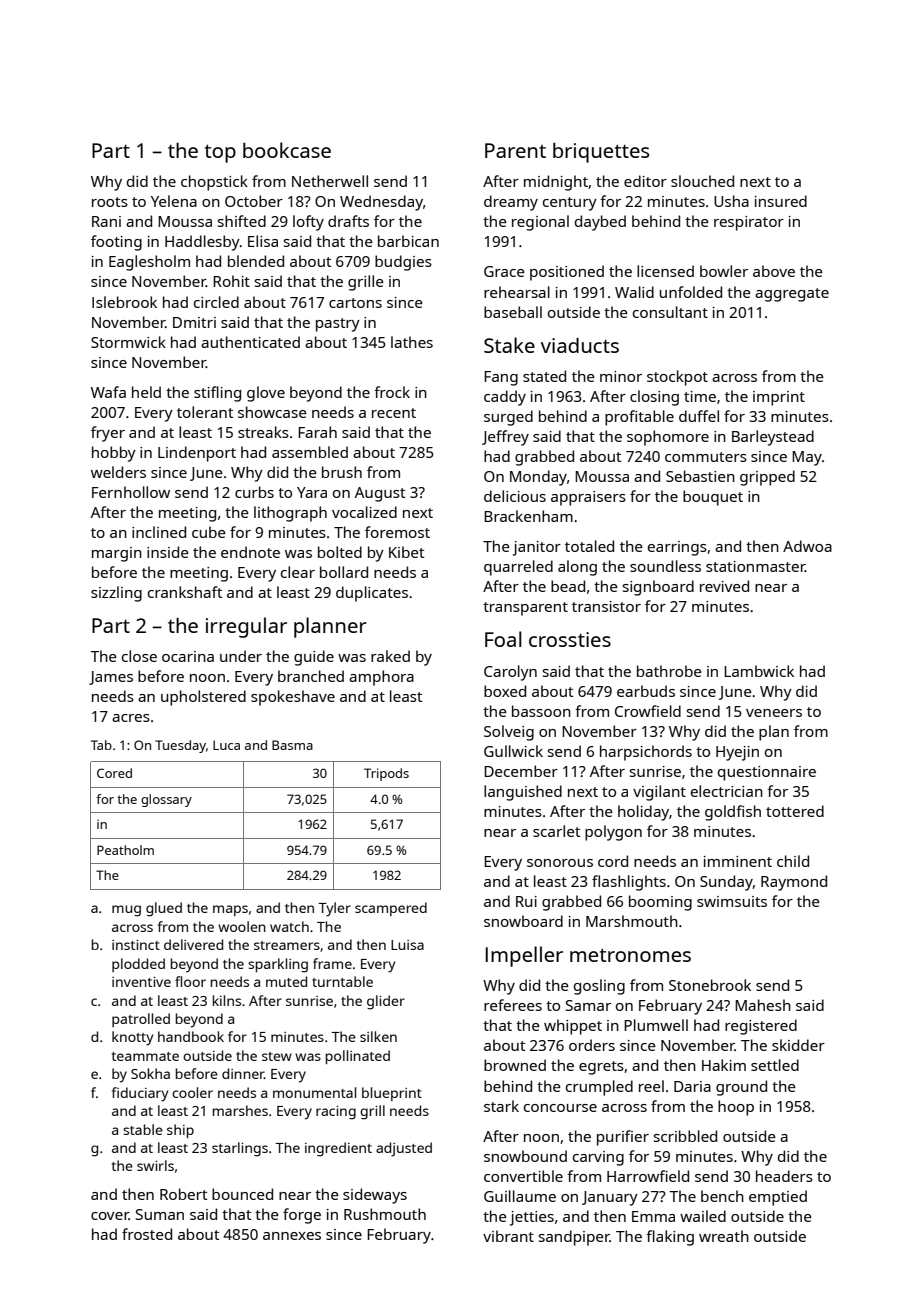  What do you see at coordinates (140, 1094) in the image?
I see `fiduciary` at bounding box center [140, 1094].
